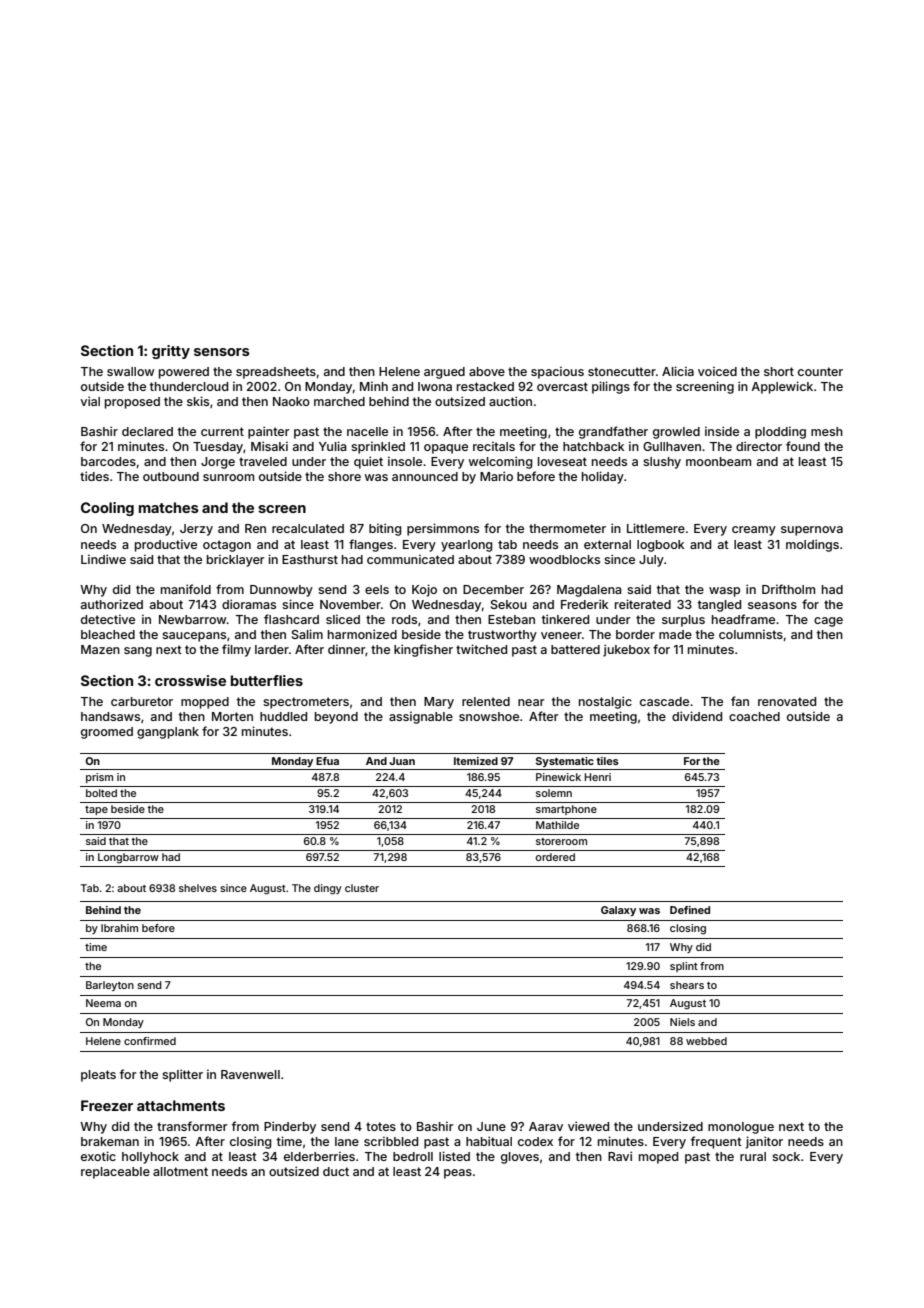  Describe the element at coordinates (678, 371) in the image. I see `Alicia` at that location.
